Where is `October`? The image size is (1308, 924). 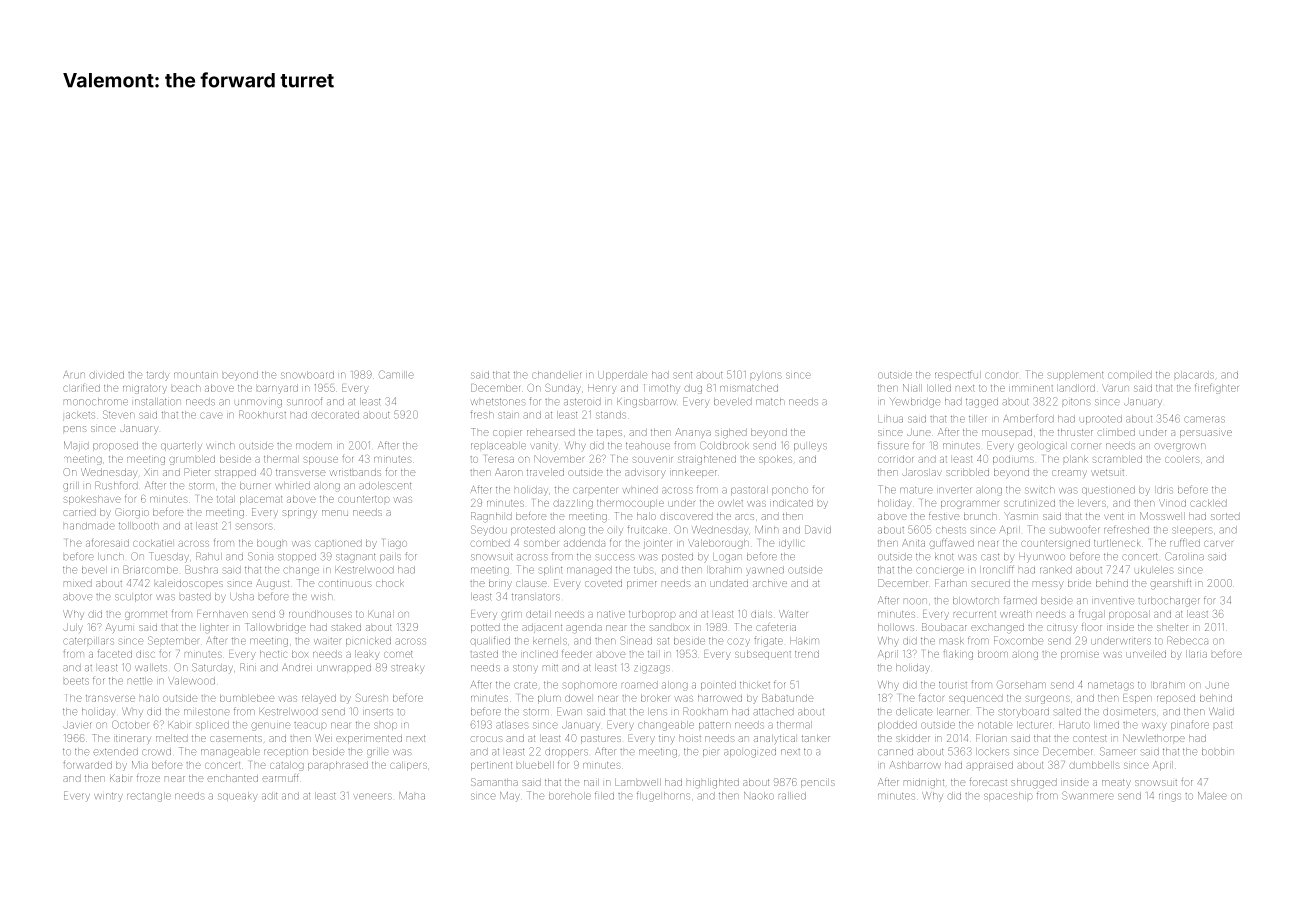
October is located at coordinates (130, 725).
